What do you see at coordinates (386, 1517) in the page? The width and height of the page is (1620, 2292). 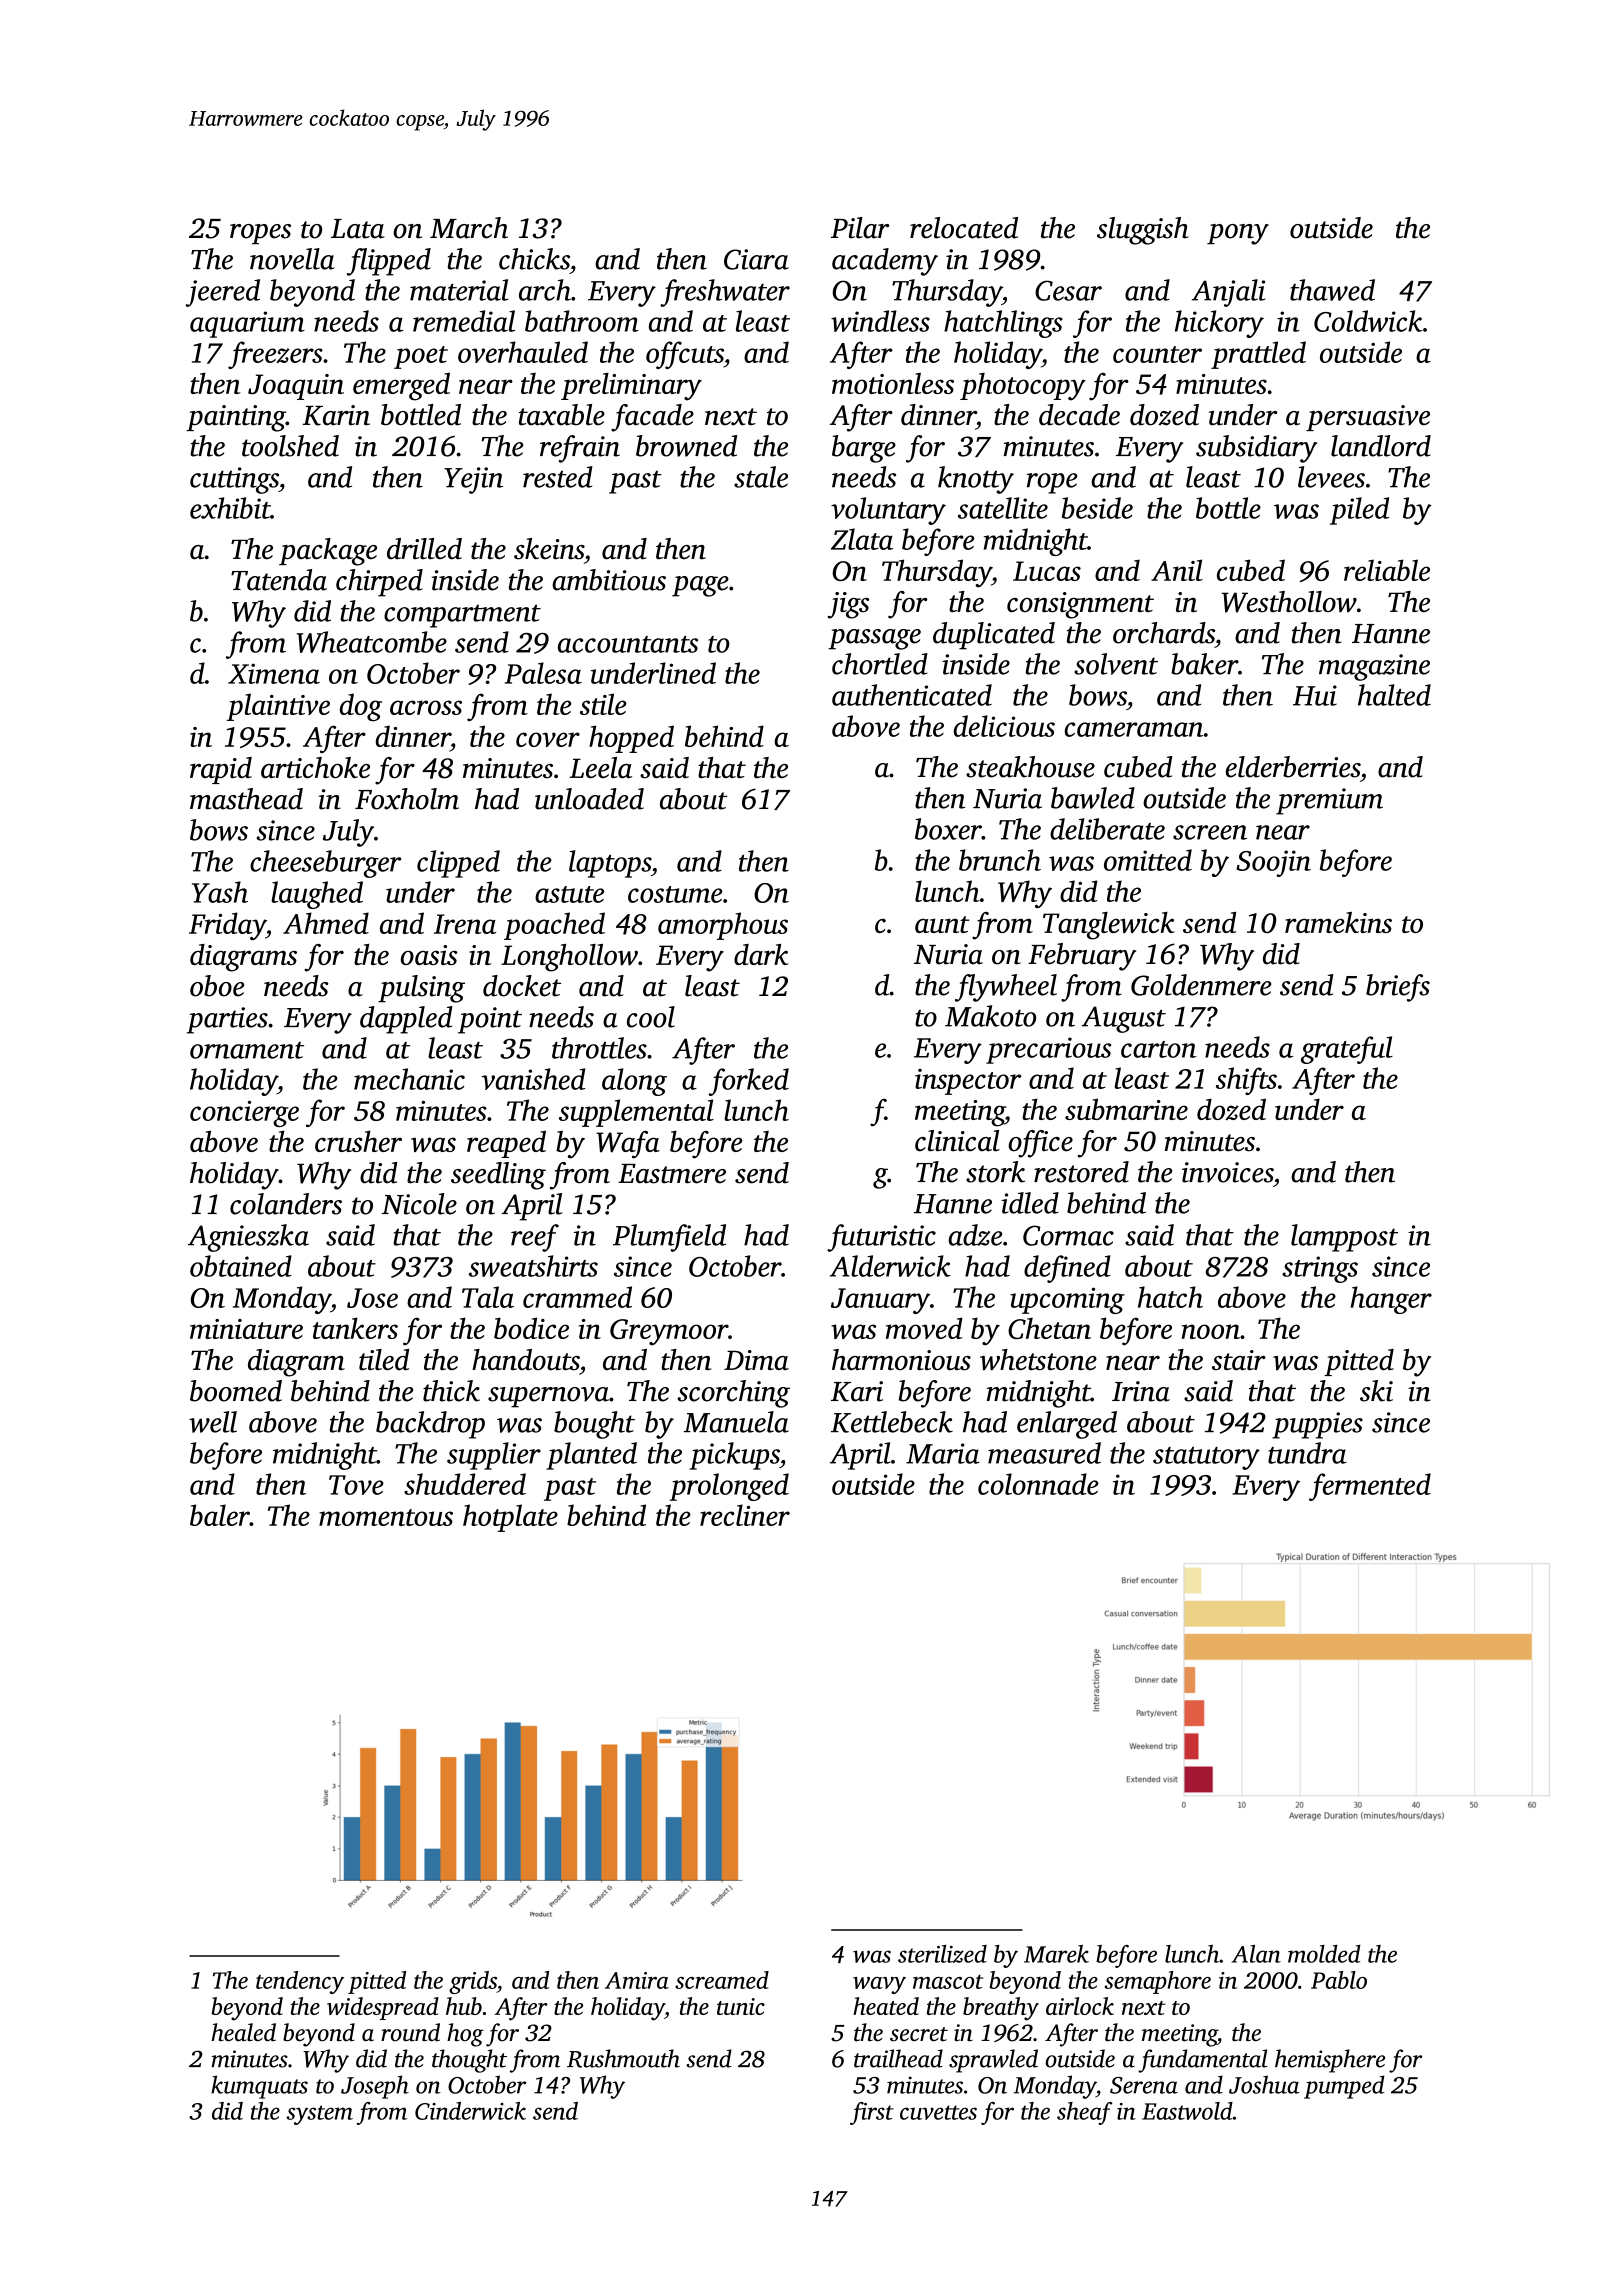 I see `momentous` at bounding box center [386, 1517].
